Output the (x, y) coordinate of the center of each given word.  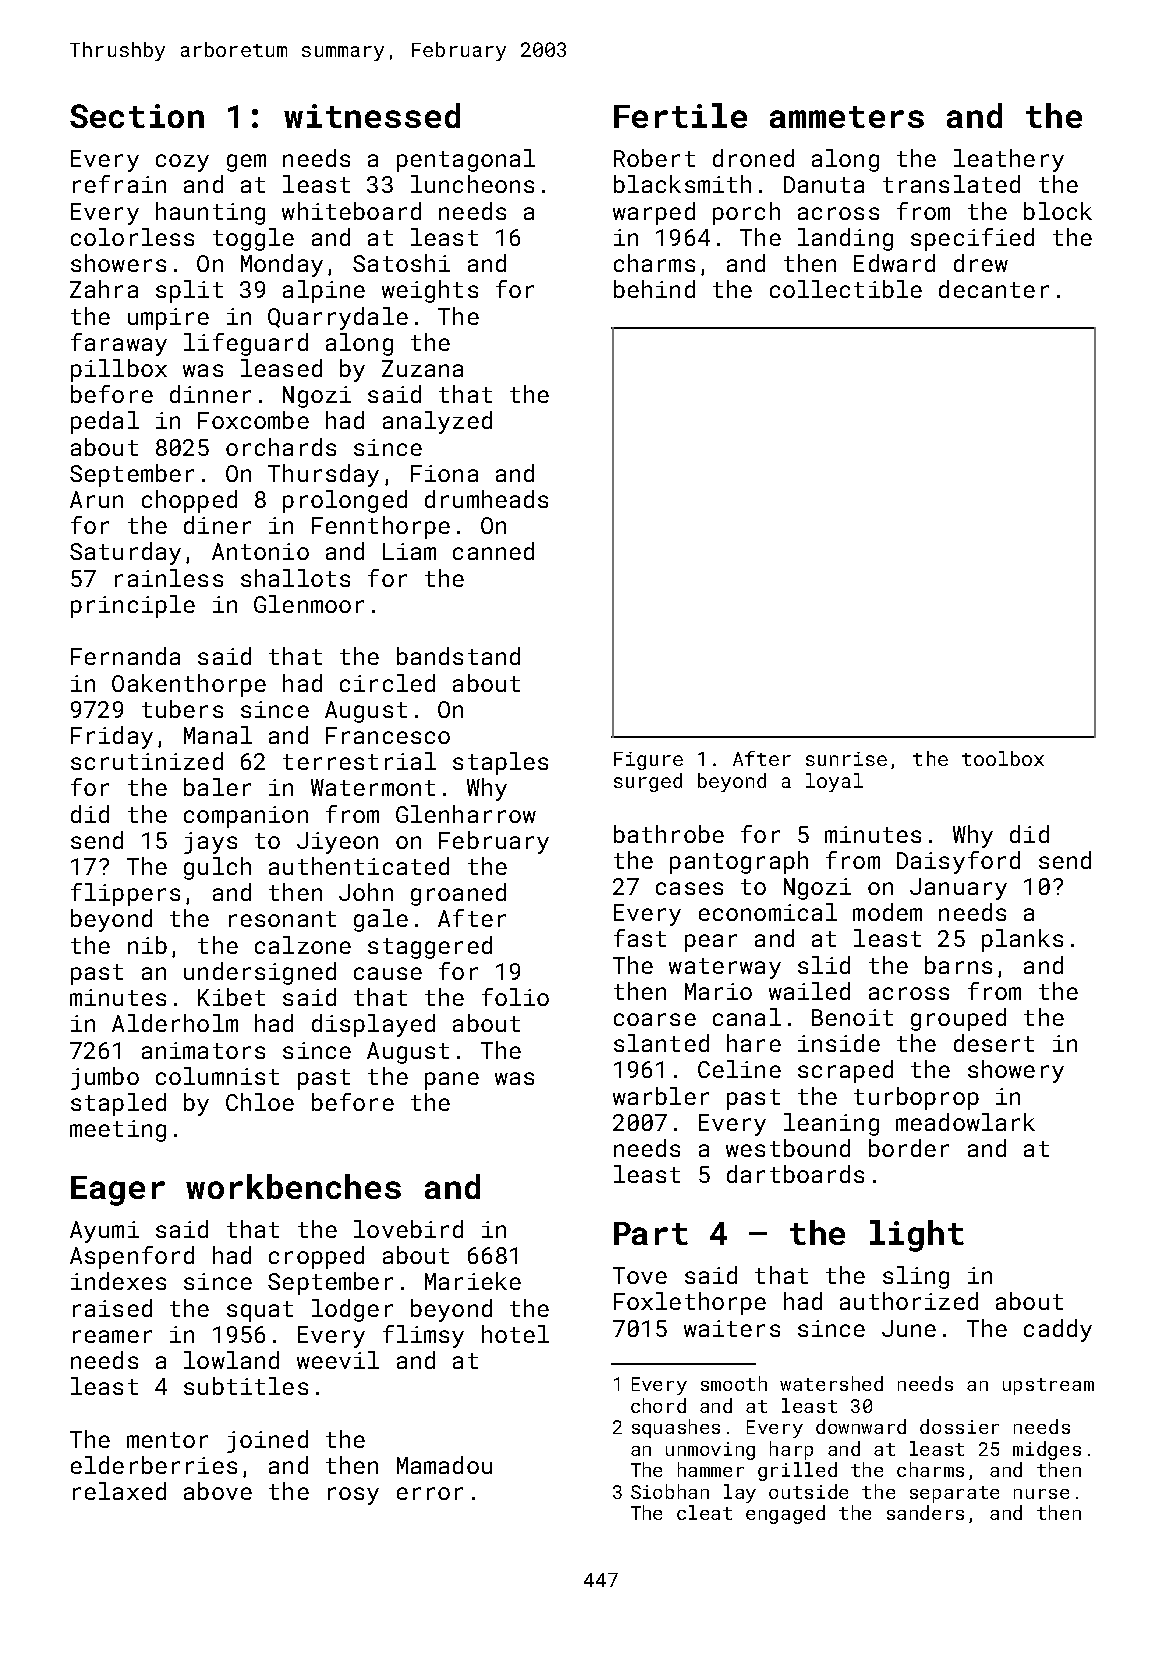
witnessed (372, 115)
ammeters (847, 117)
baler (217, 787)
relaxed (119, 1491)
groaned (458, 894)
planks (1022, 940)
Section (137, 116)
